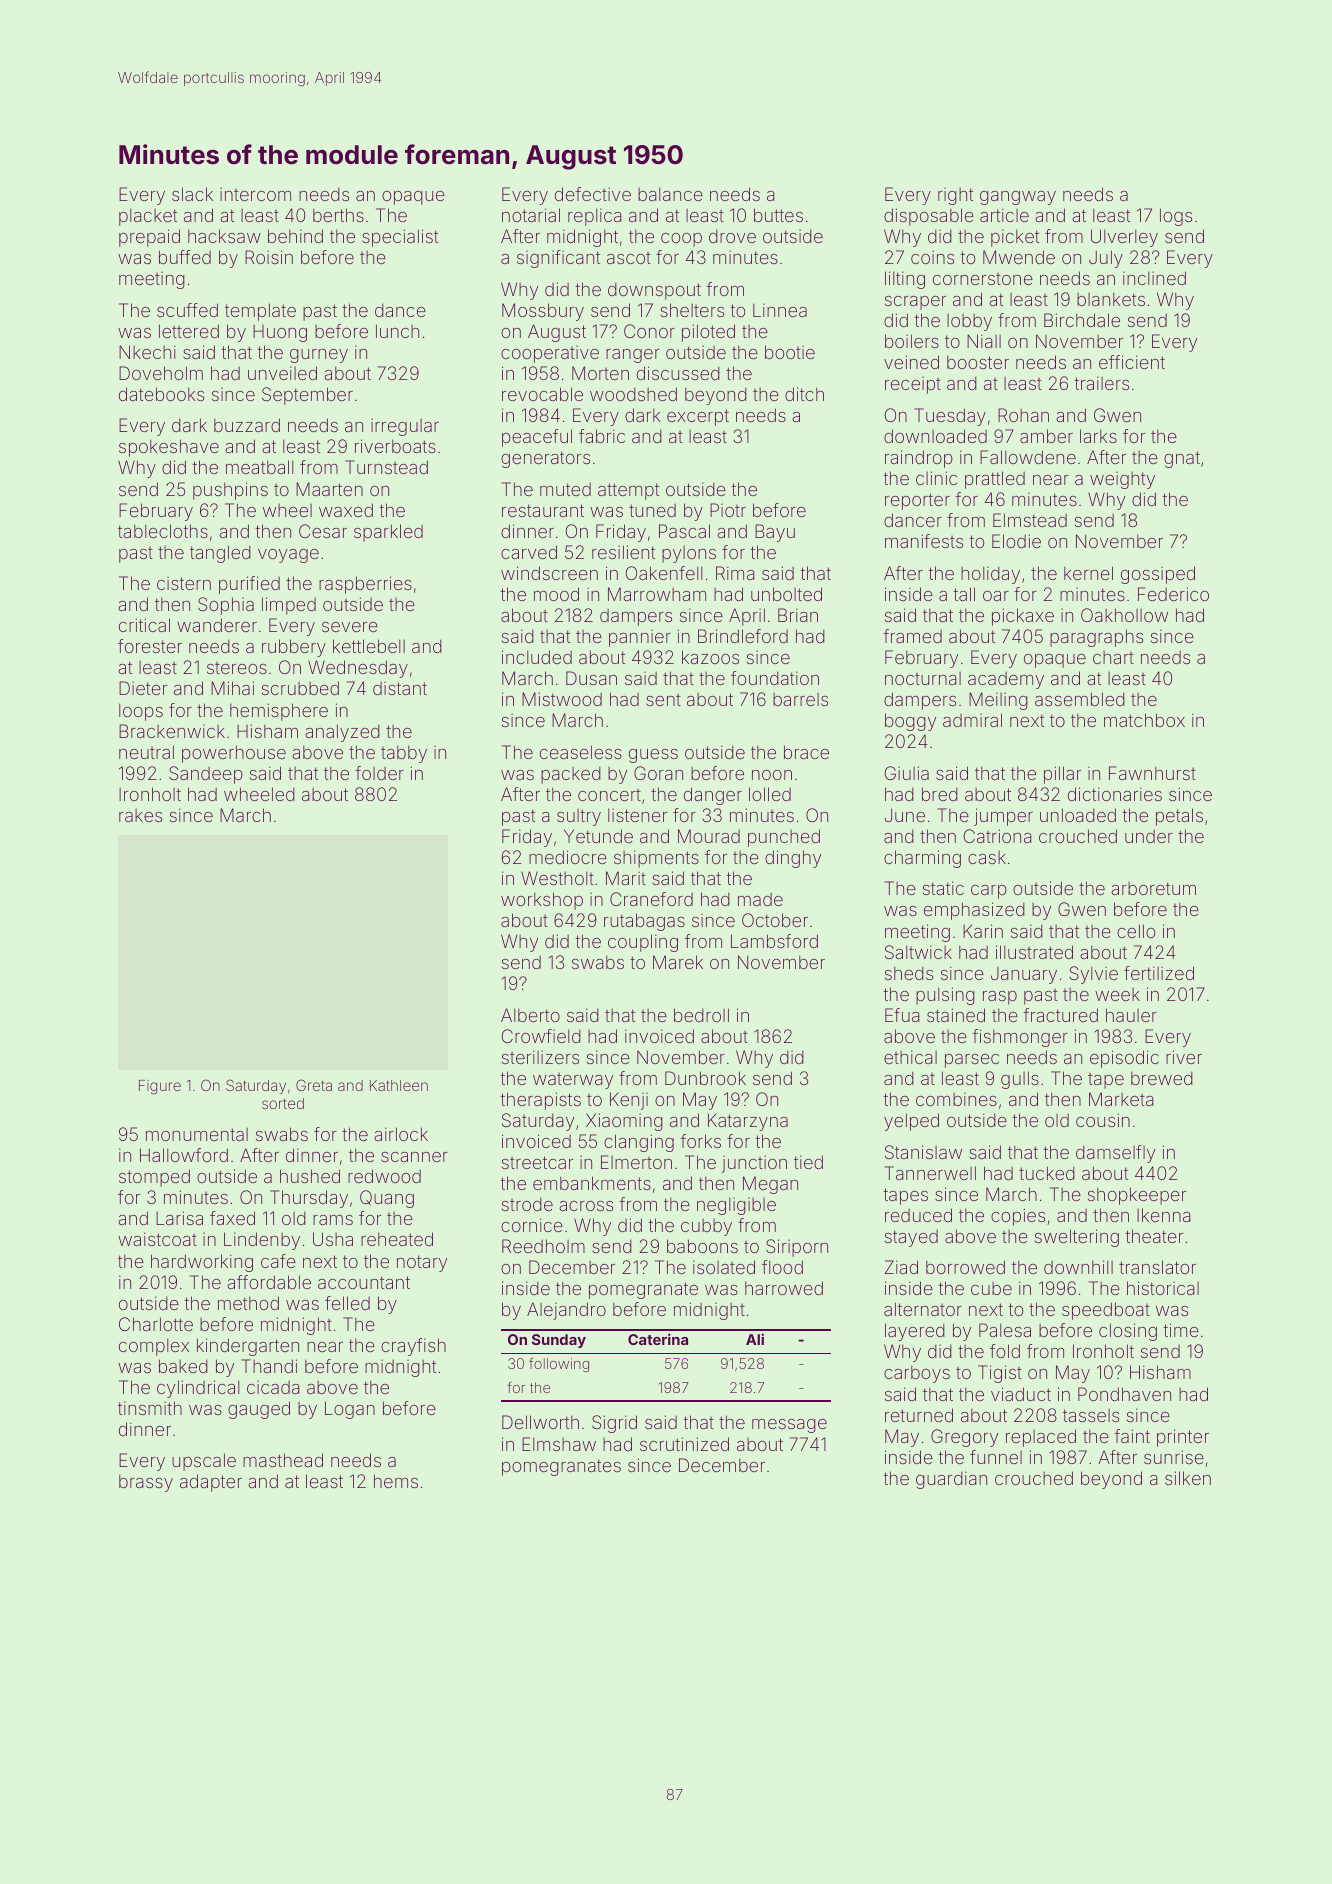 The width and height of the screenshot is (1332, 1884). What do you see at coordinates (614, 1424) in the screenshot?
I see `Sigrid` at bounding box center [614, 1424].
